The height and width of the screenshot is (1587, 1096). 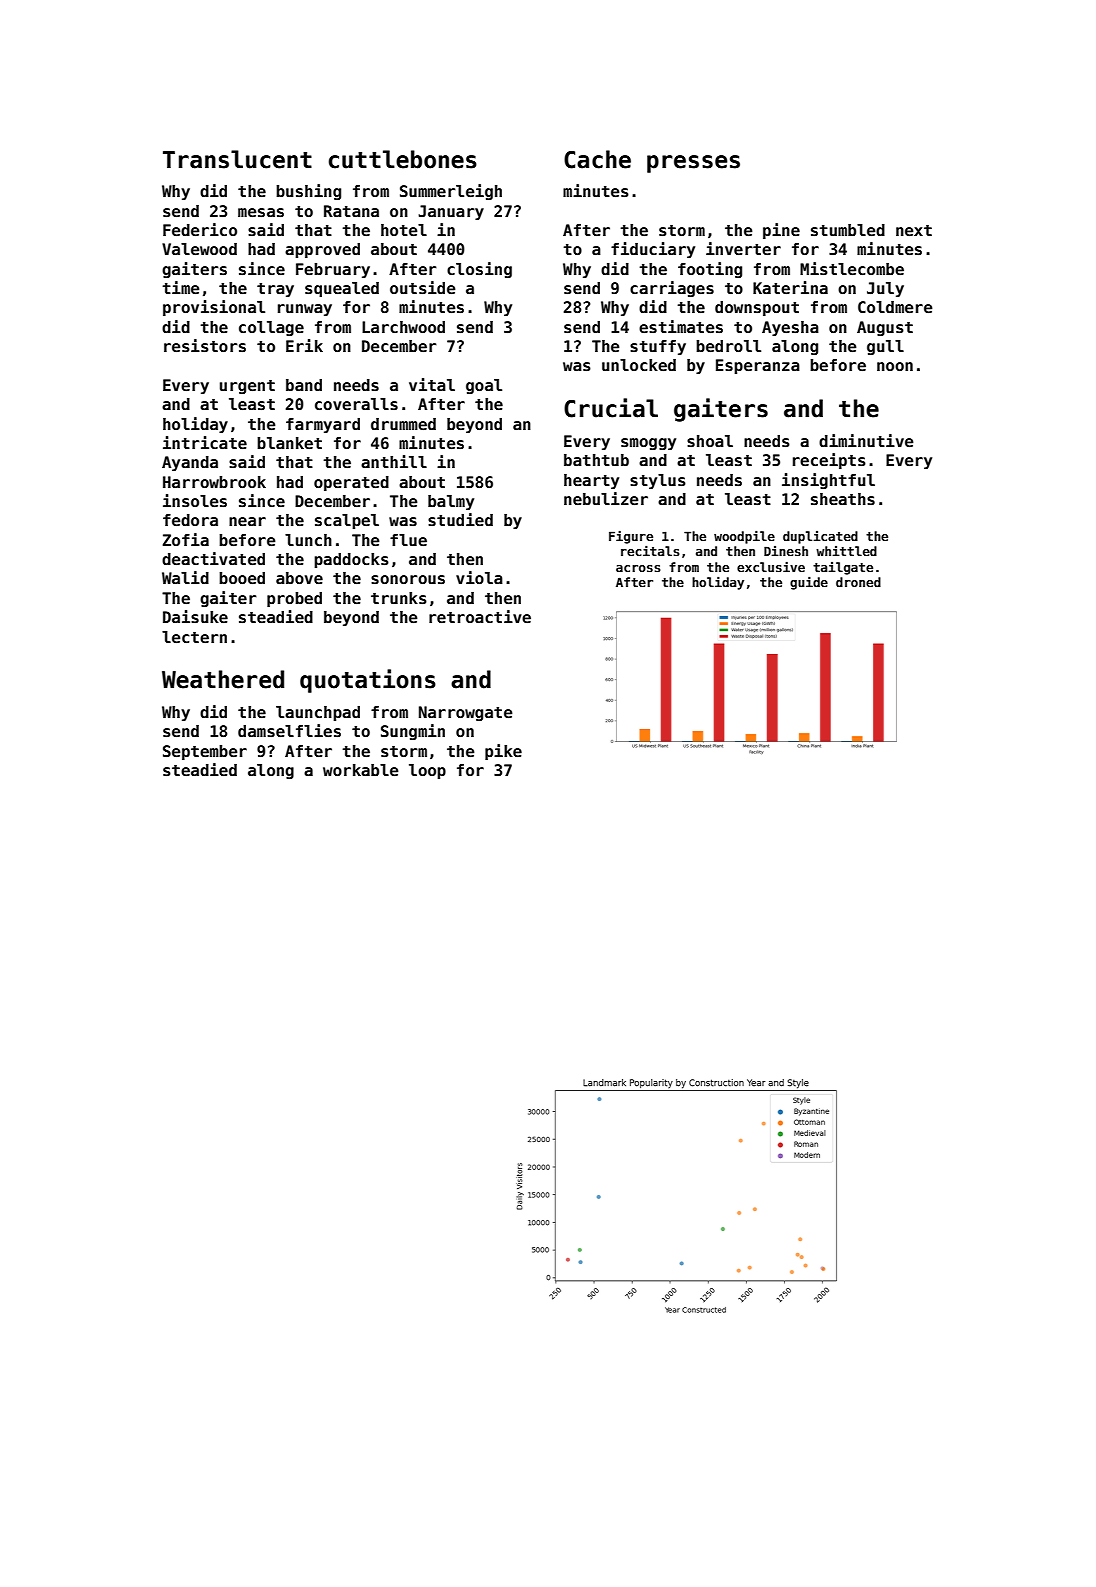 What do you see at coordinates (848, 230) in the screenshot?
I see `stumbled` at bounding box center [848, 230].
